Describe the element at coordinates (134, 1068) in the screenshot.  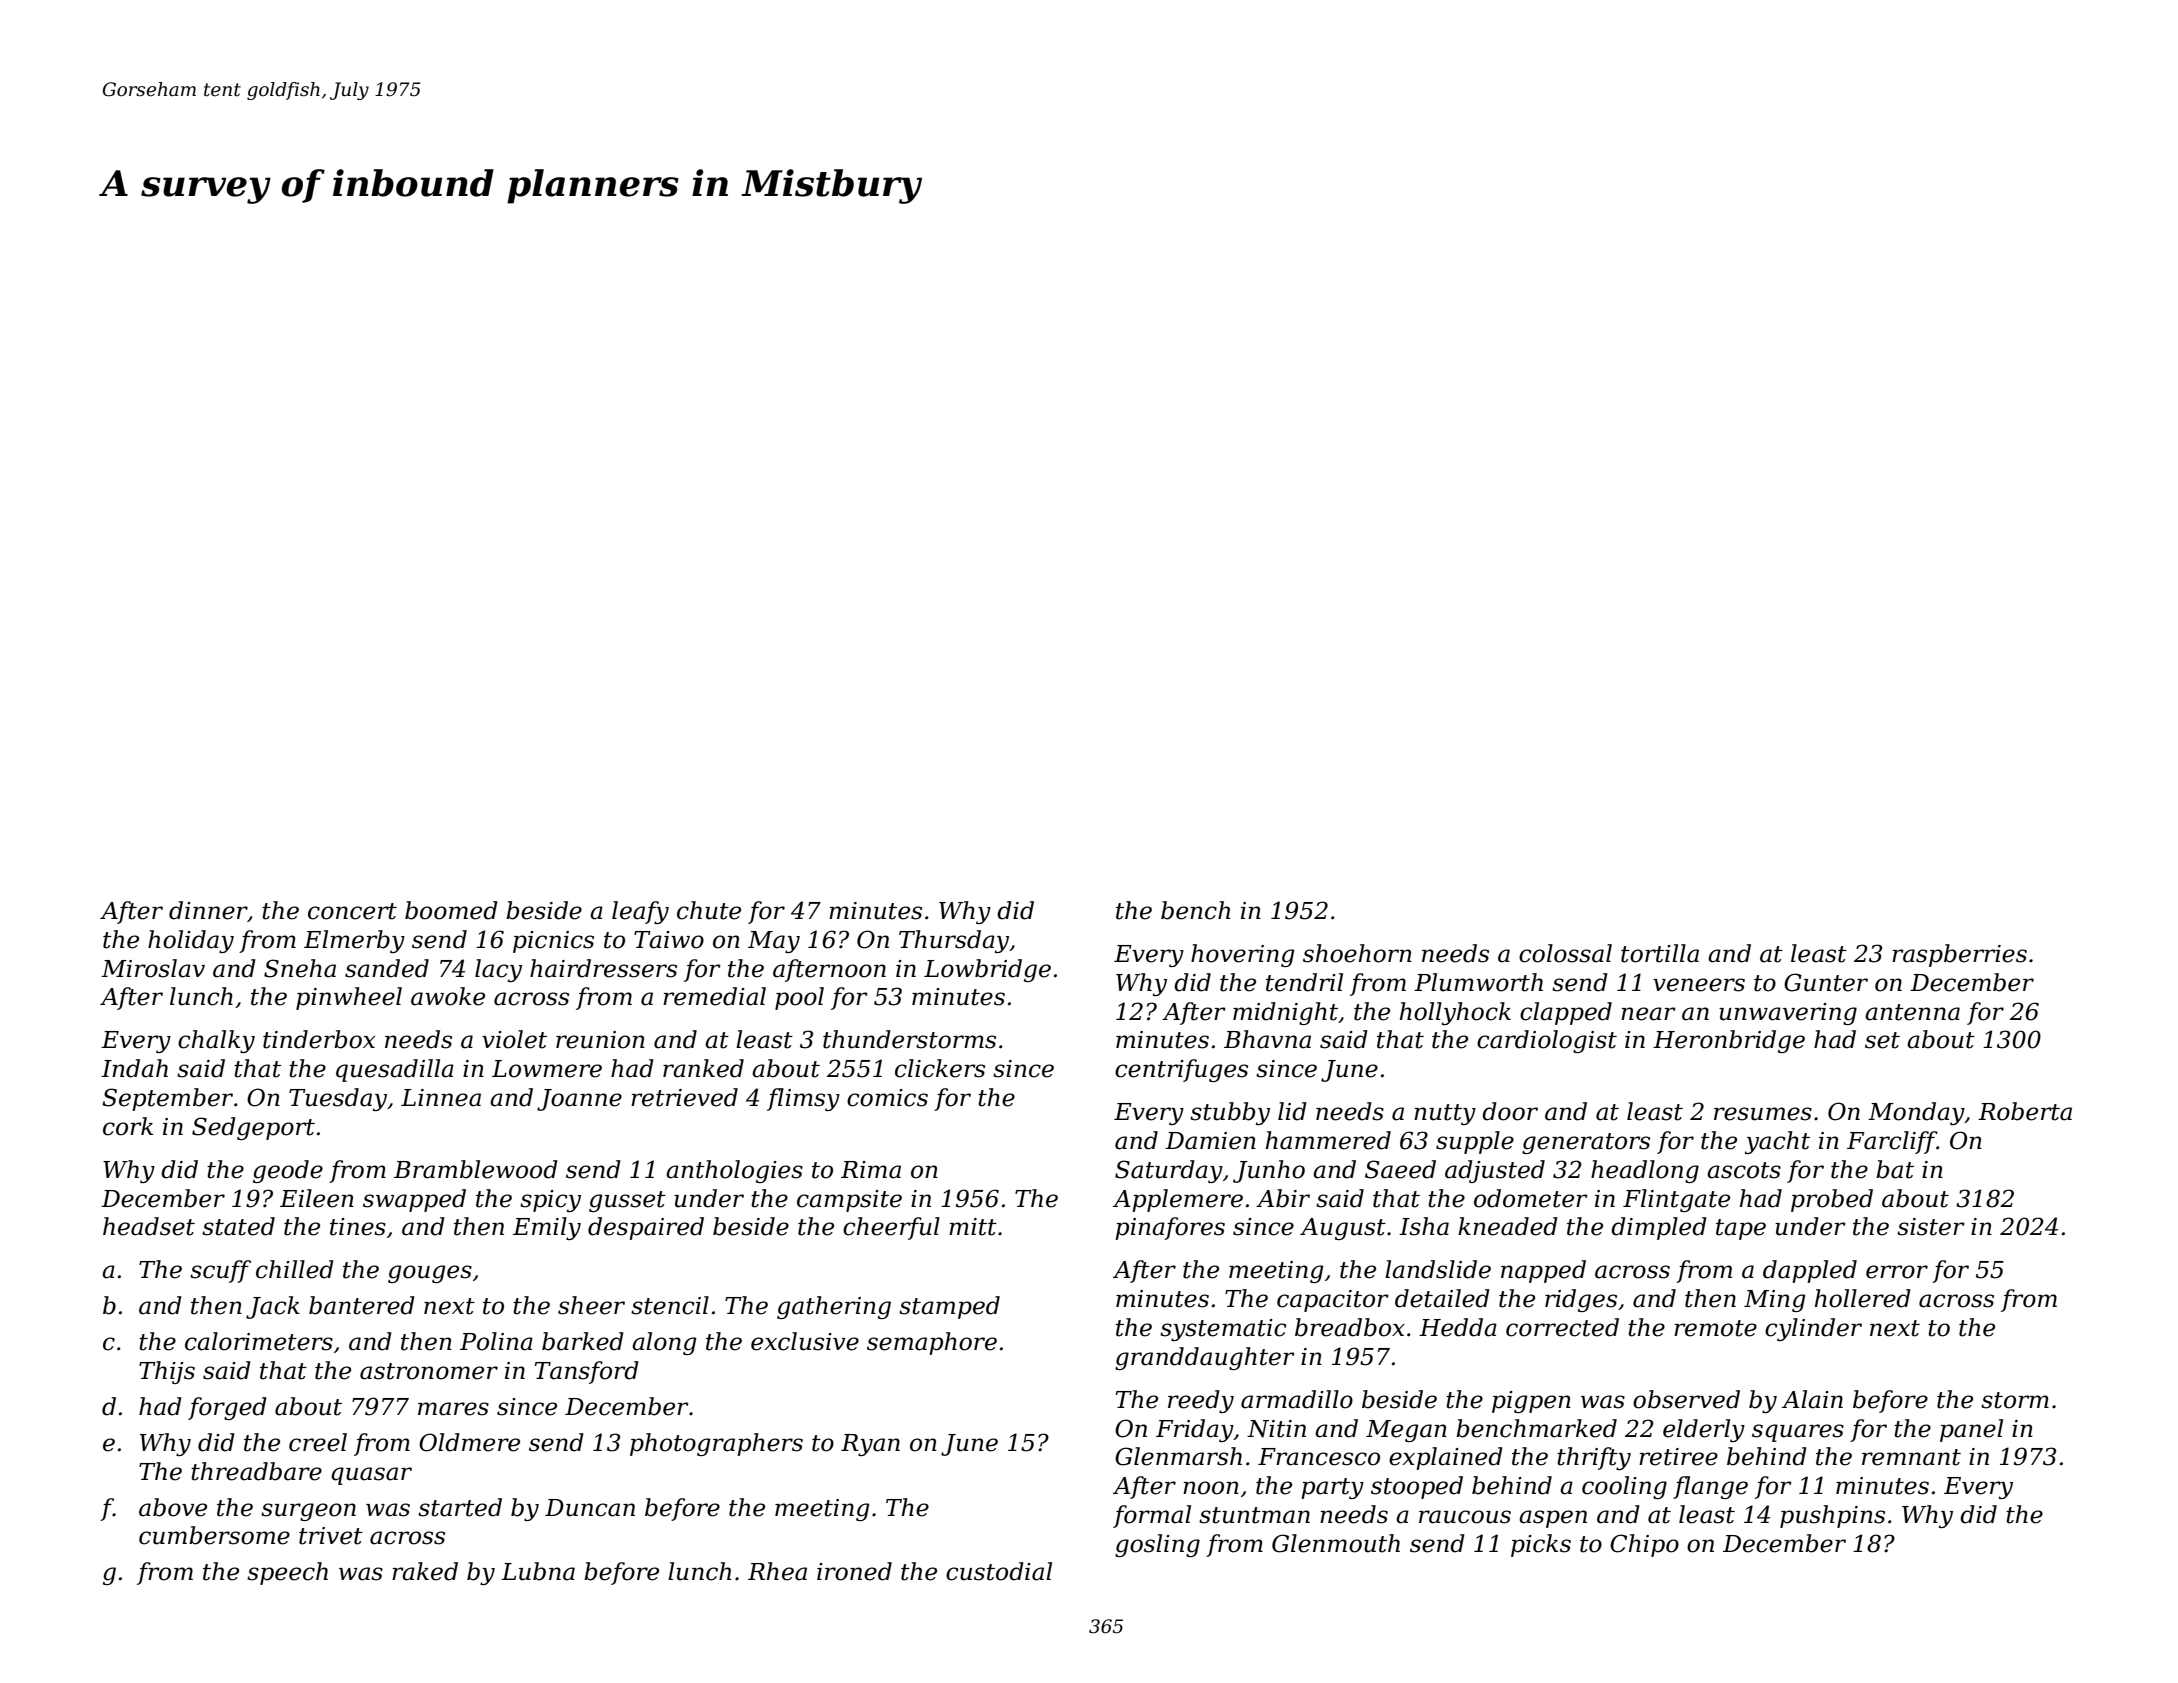
I see `Indah` at that location.
